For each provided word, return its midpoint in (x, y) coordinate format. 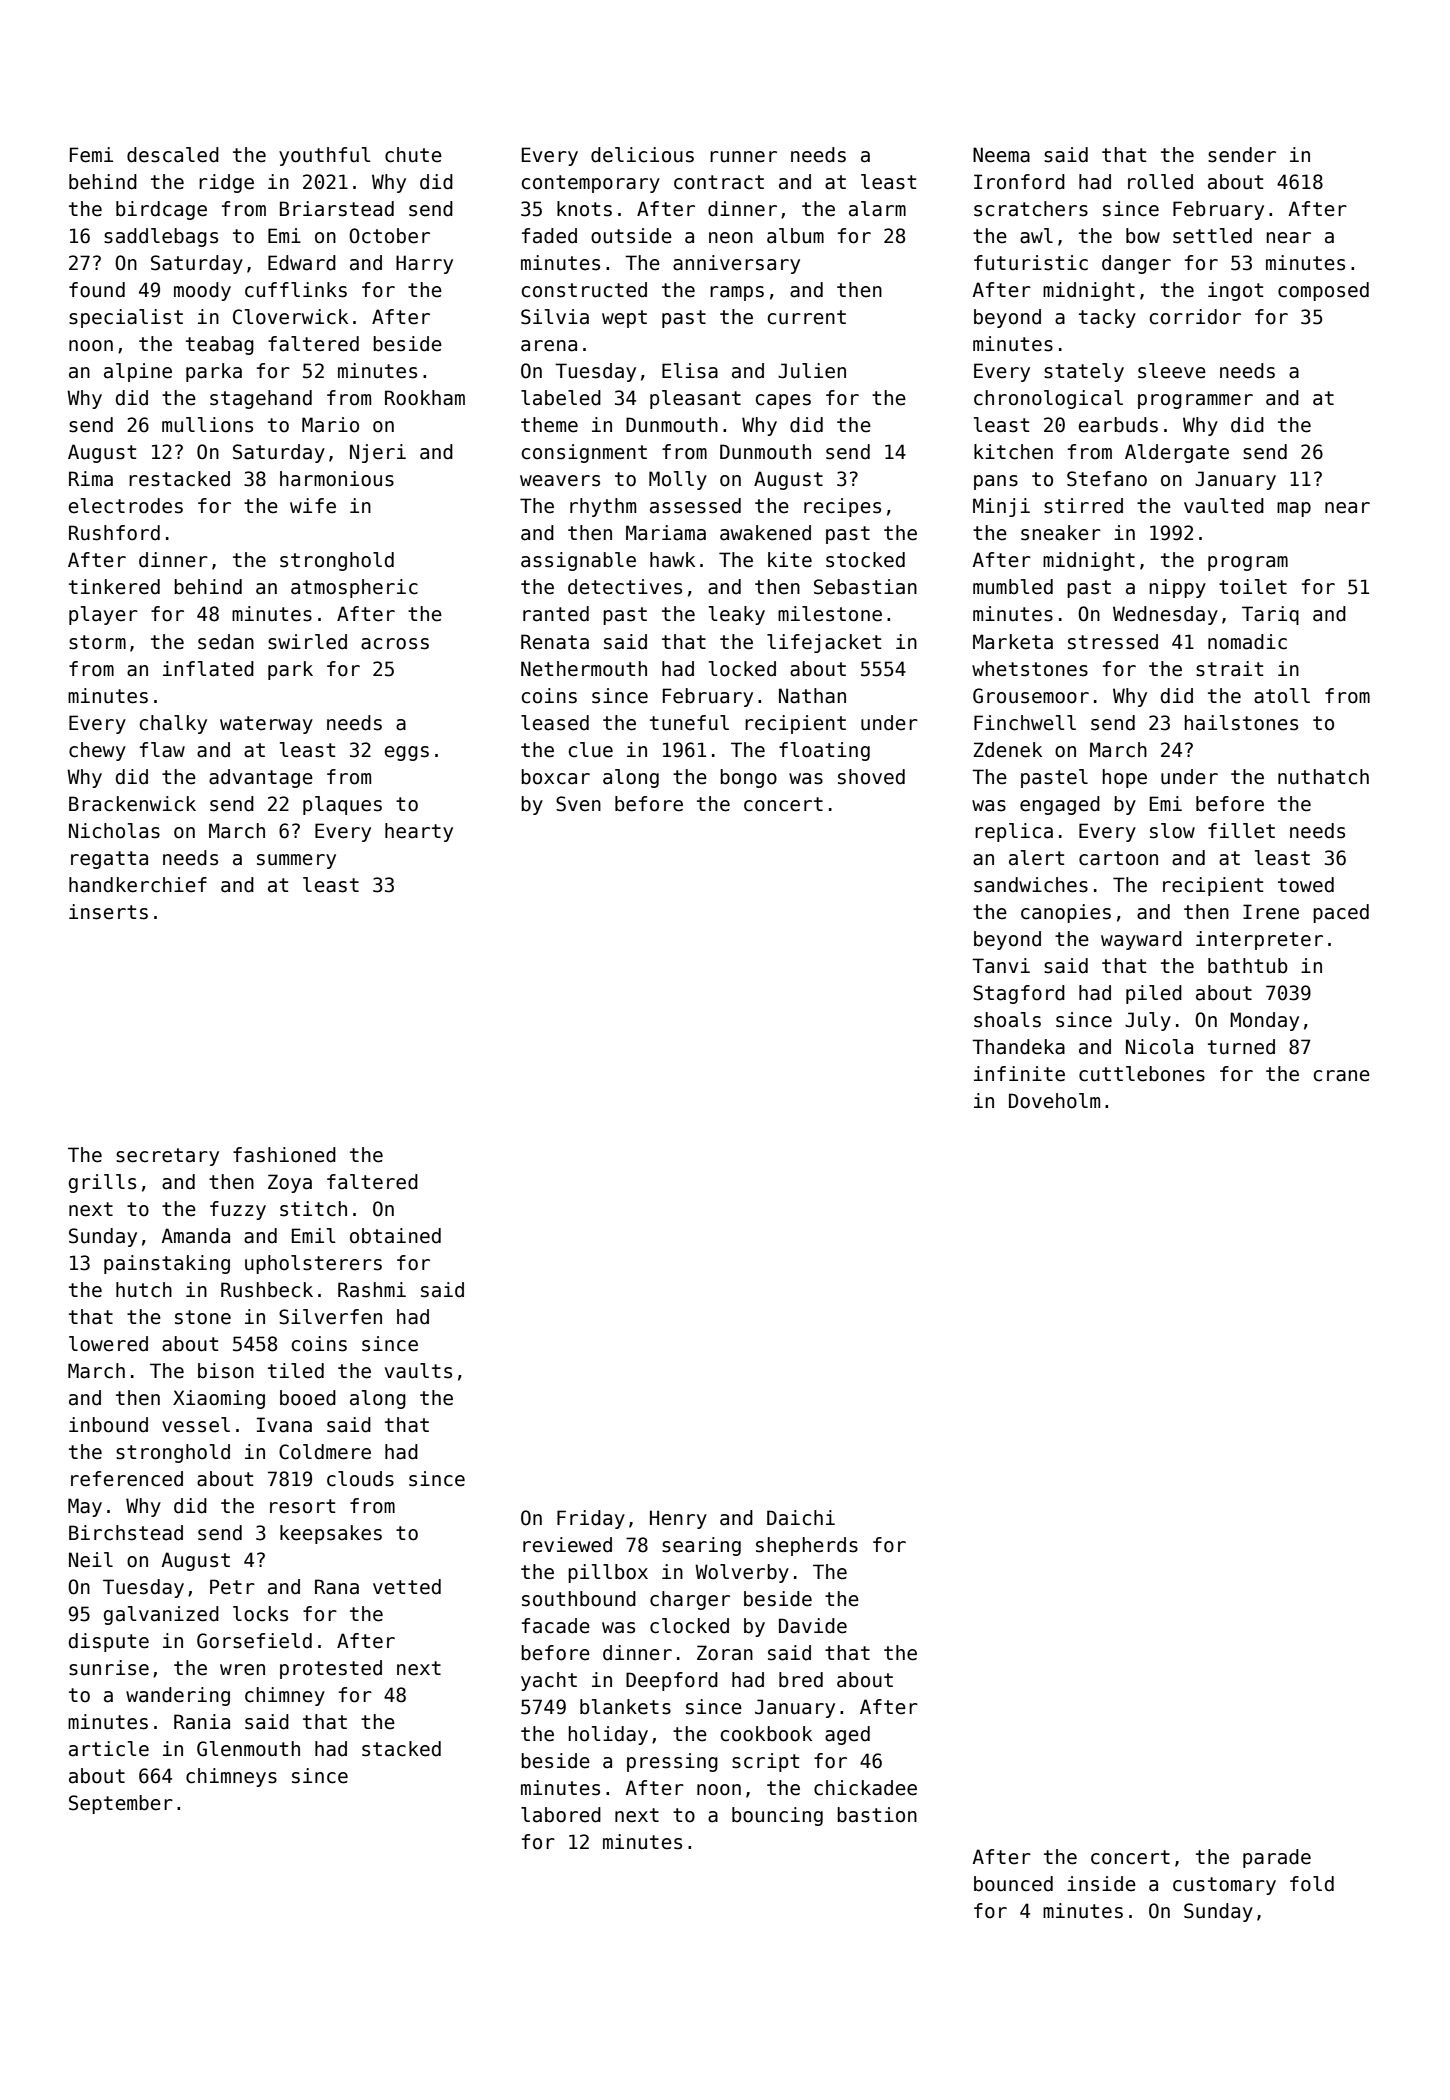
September (121, 1804)
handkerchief (138, 885)
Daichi (801, 1518)
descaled (173, 155)
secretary (167, 1157)
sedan (226, 642)
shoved (871, 777)
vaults (418, 1371)
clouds (360, 1479)
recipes (842, 507)
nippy (1178, 588)
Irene (1271, 912)
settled (1212, 236)
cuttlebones (1142, 1074)
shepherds (807, 1546)
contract (719, 182)
